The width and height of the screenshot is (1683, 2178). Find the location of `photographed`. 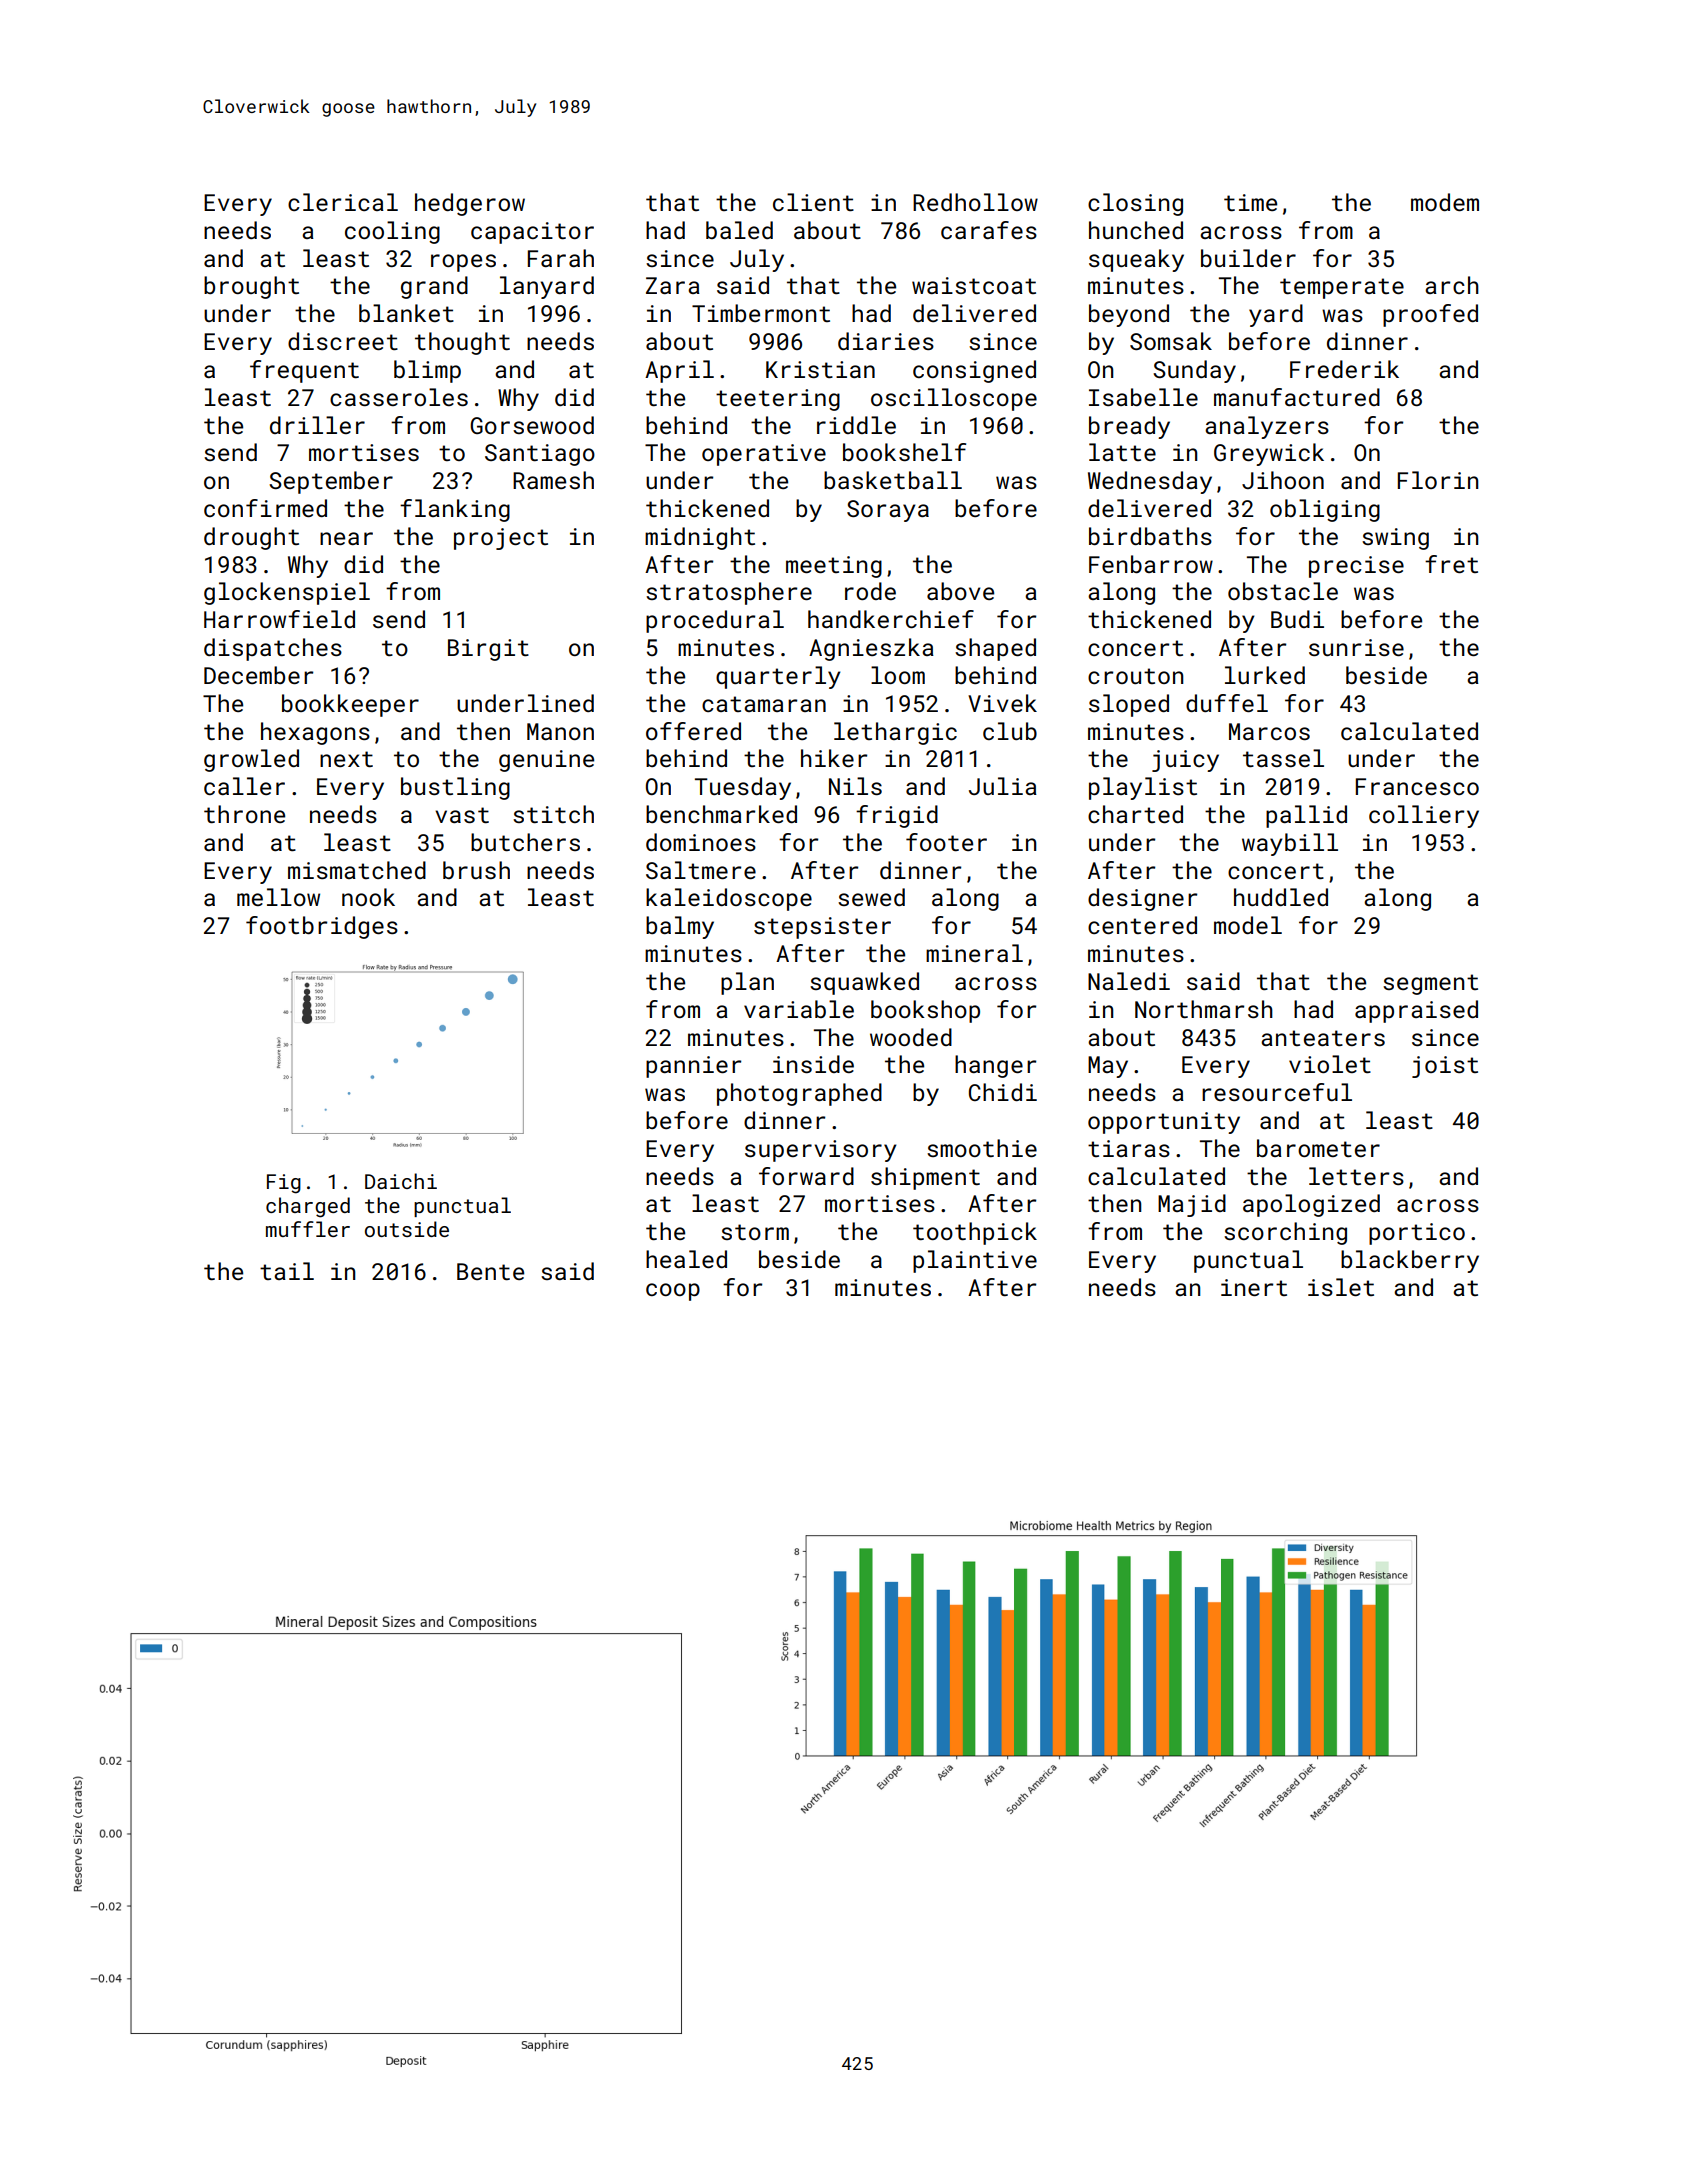

photographed is located at coordinates (799, 1094).
